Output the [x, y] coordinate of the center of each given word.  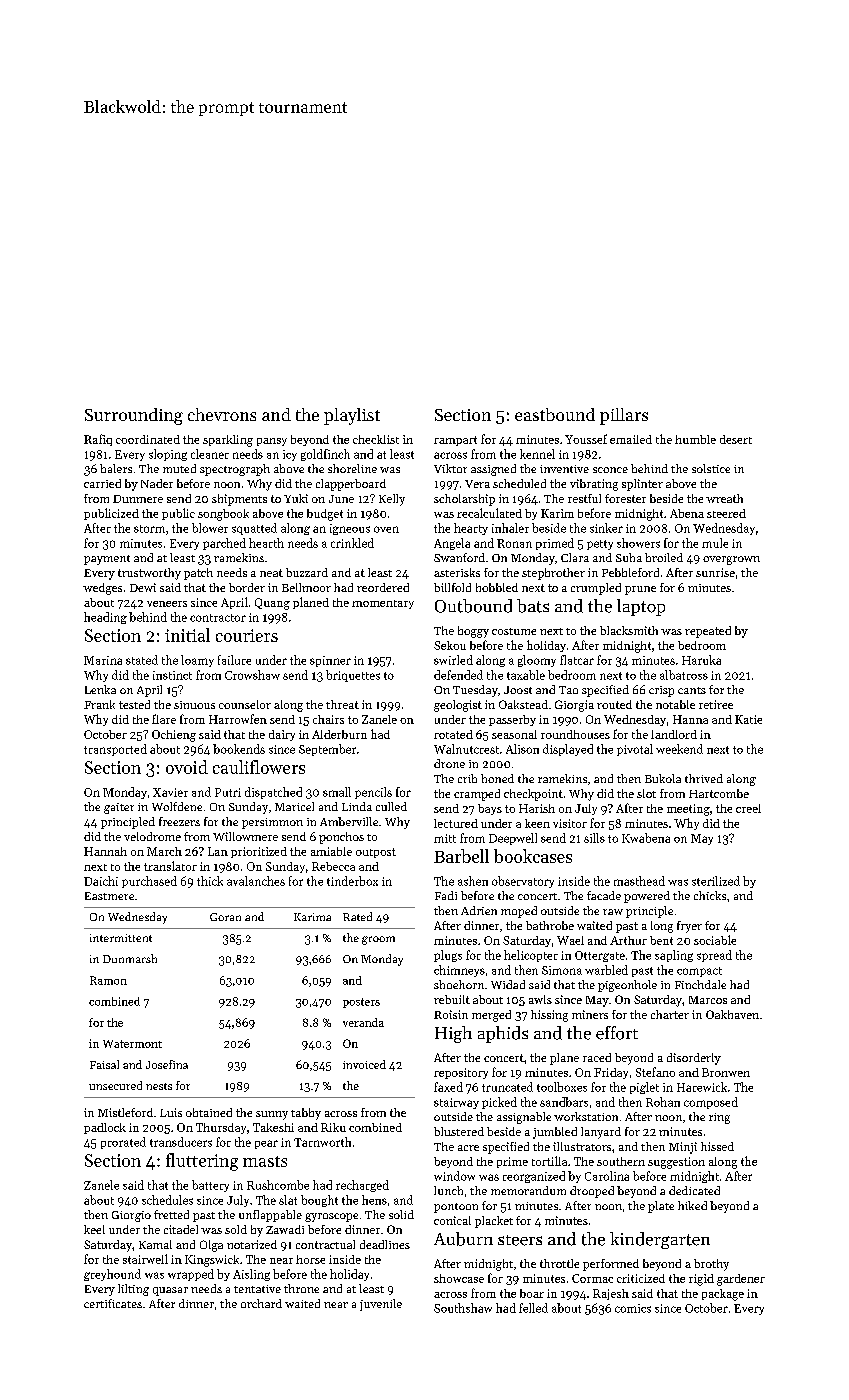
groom [378, 940]
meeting [688, 810]
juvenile [381, 1305]
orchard [261, 1303]
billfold [452, 587]
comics [633, 1308]
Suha [629, 557]
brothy [711, 1265]
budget [325, 515]
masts [265, 1161]
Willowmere [245, 836]
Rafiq [98, 440]
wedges [102, 589]
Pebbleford [630, 572]
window [454, 1176]
